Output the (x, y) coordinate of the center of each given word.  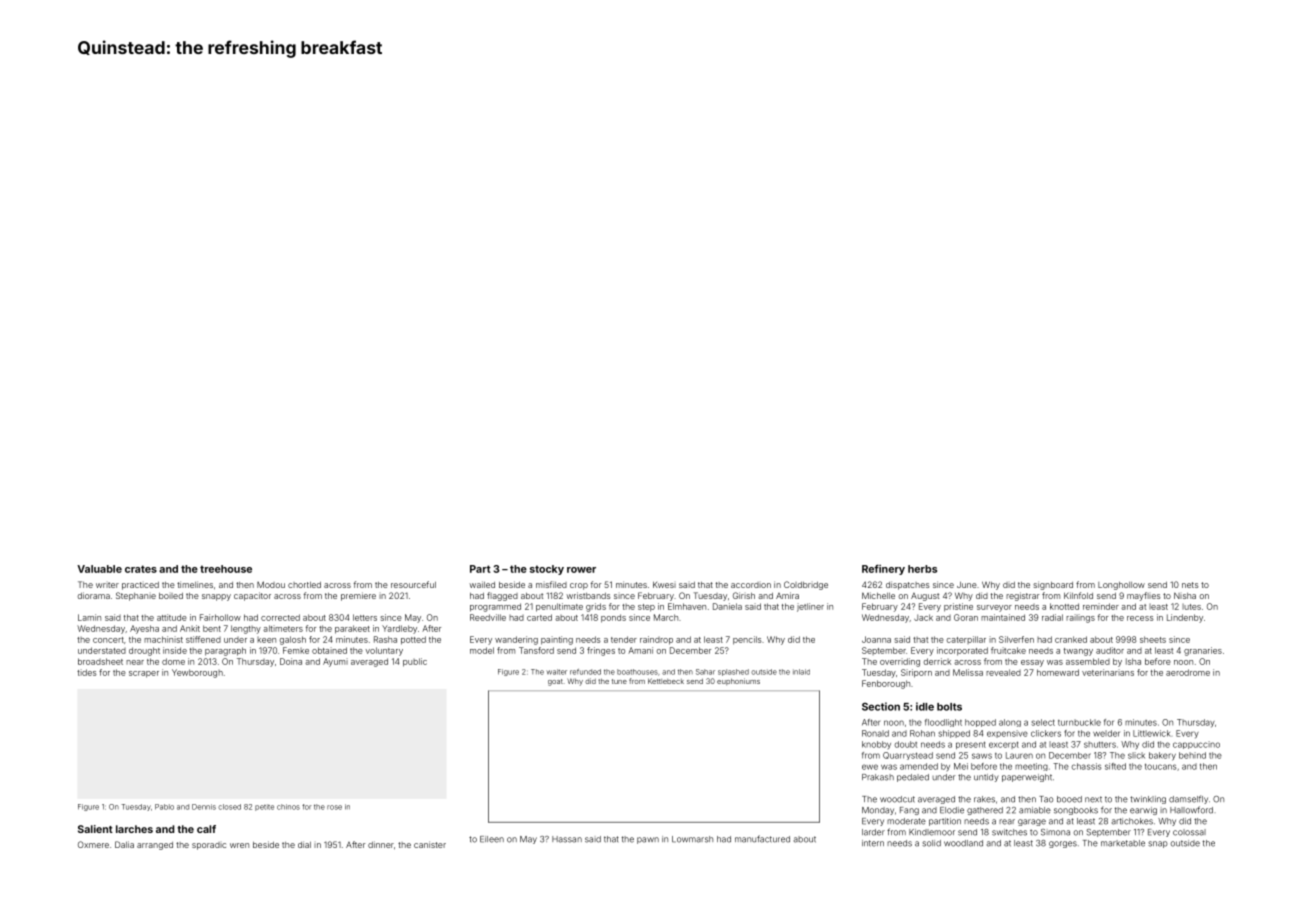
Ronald (875, 733)
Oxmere (93, 844)
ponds (613, 618)
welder (1106, 733)
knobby (876, 745)
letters (365, 617)
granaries (1203, 651)
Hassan (567, 839)
